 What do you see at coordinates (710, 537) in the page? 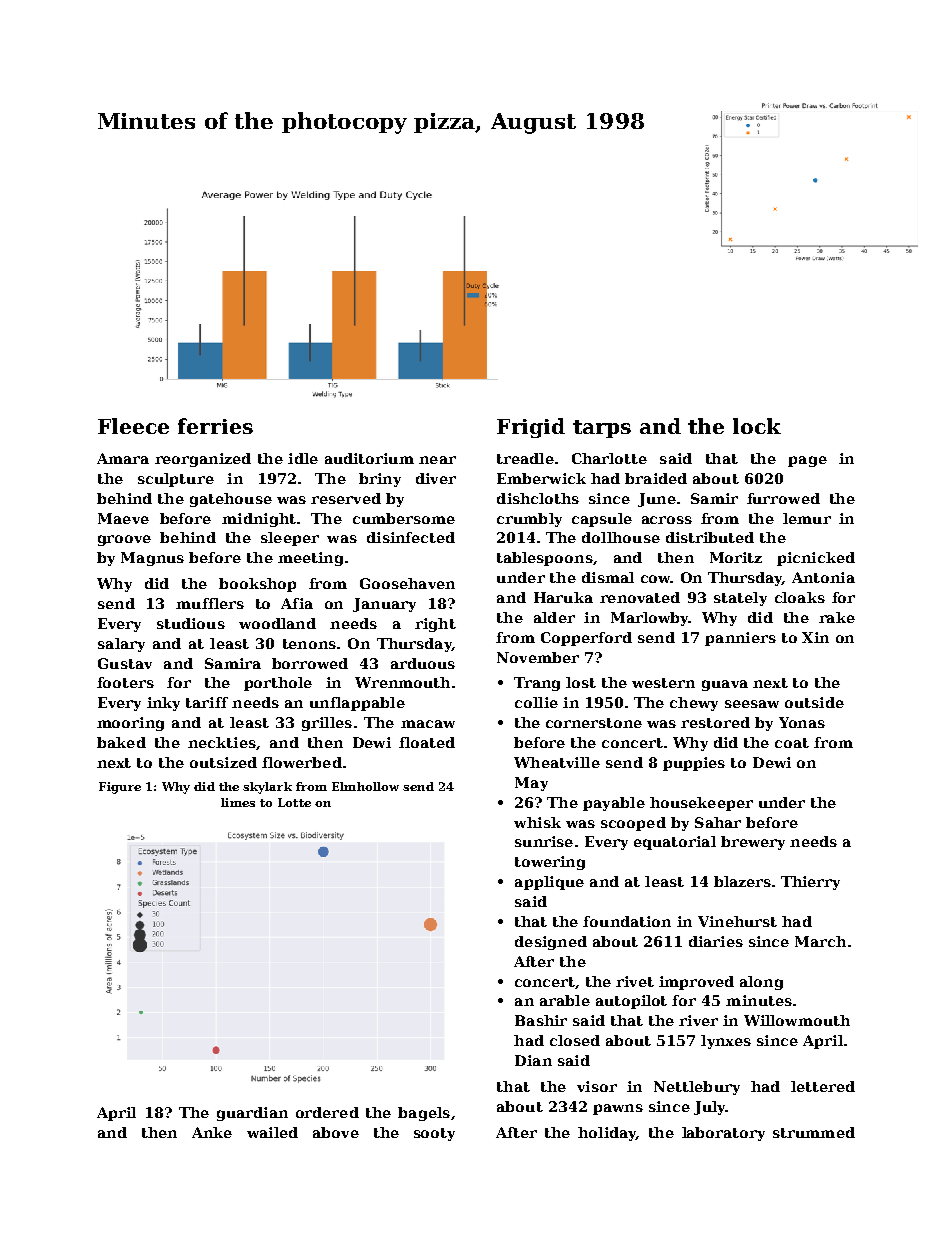
I see `distributed` at bounding box center [710, 537].
